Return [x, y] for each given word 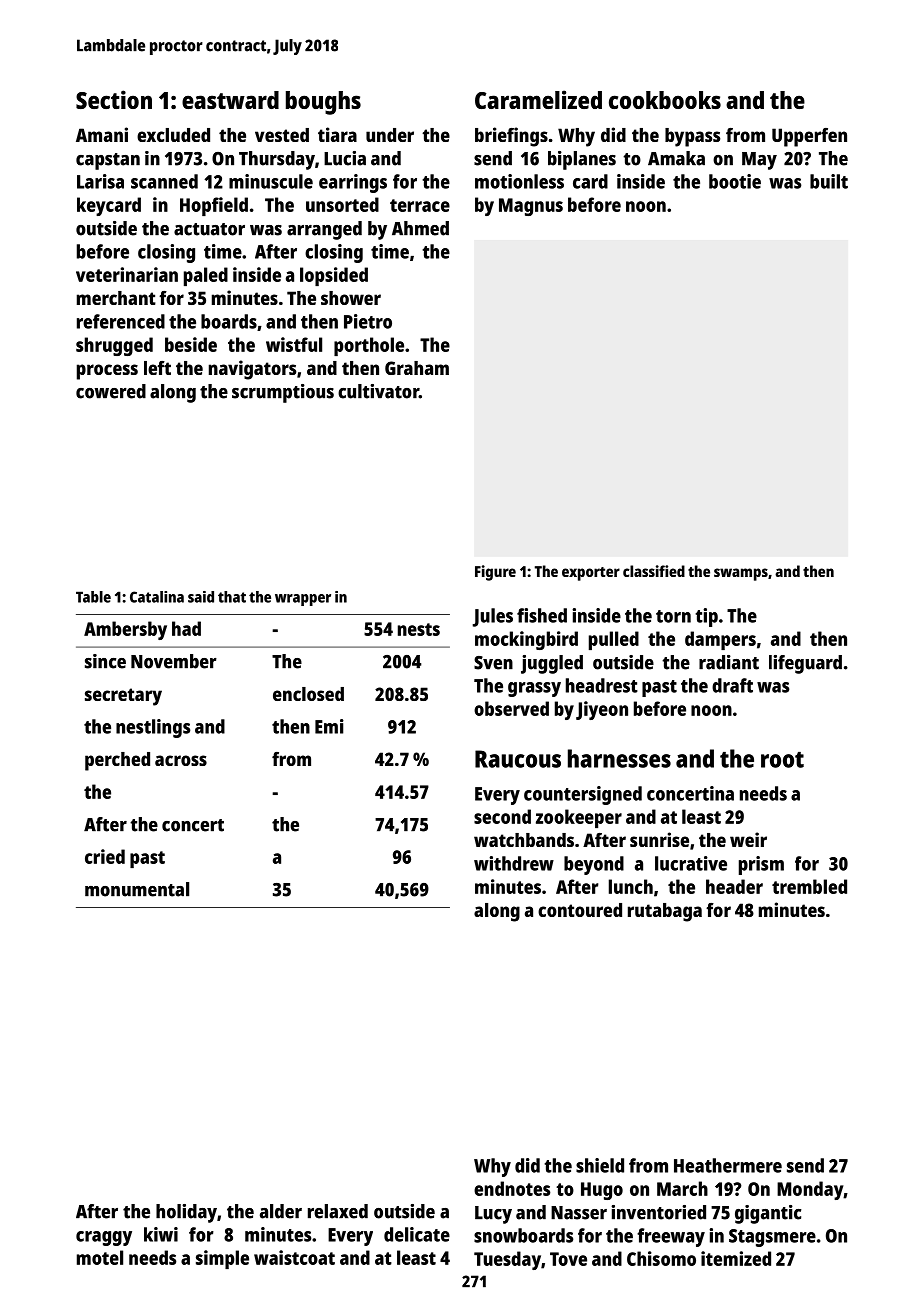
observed [511, 708]
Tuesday [507, 1260]
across [181, 760]
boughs [323, 103]
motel [100, 1257]
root [782, 760]
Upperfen [809, 137]
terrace [420, 205]
